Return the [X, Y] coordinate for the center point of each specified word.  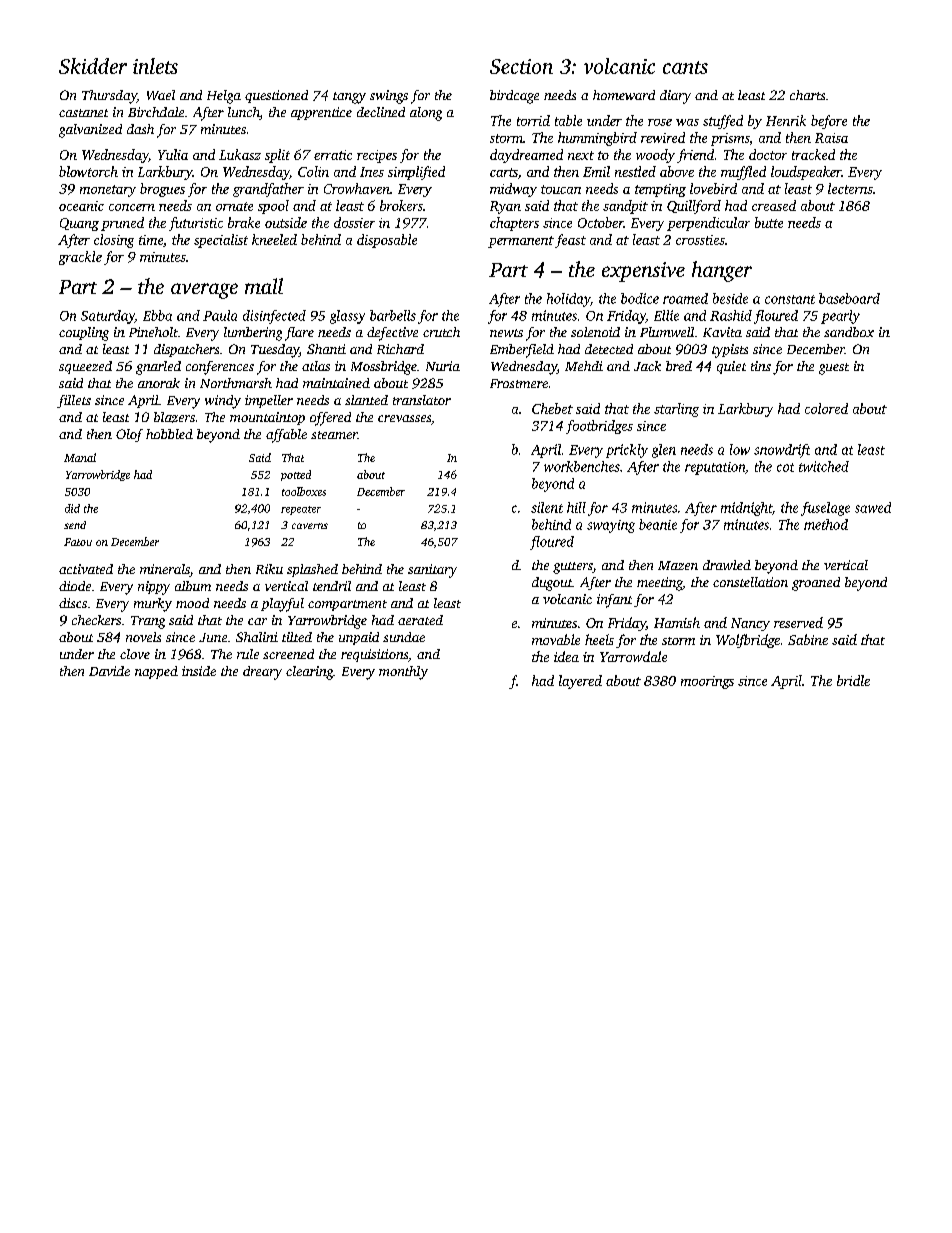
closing [114, 241]
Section [521, 66]
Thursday [109, 97]
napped [156, 672]
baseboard [849, 298]
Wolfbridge [748, 641]
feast [570, 241]
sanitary [432, 571]
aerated [420, 620]
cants [685, 67]
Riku [269, 569]
